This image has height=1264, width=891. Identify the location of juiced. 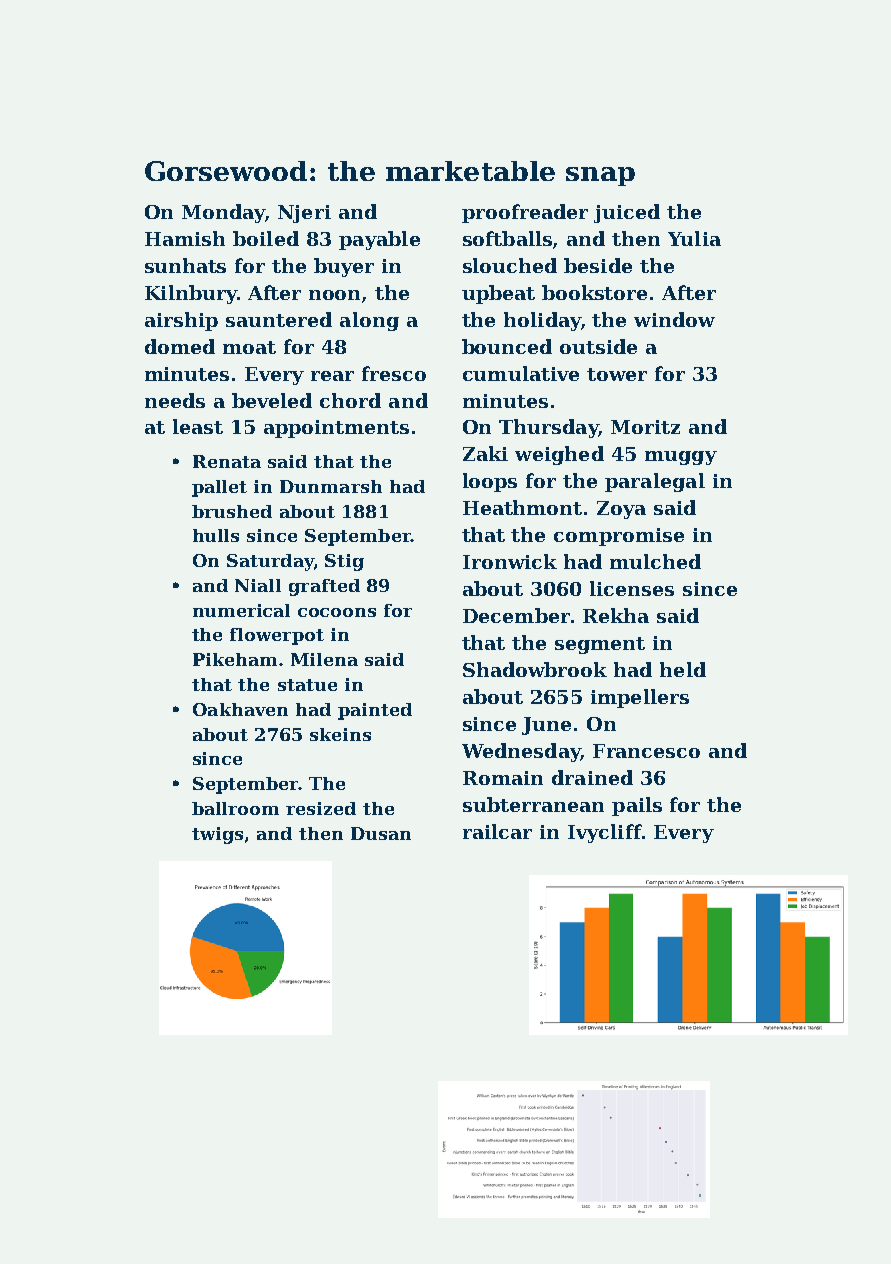
(627, 213).
